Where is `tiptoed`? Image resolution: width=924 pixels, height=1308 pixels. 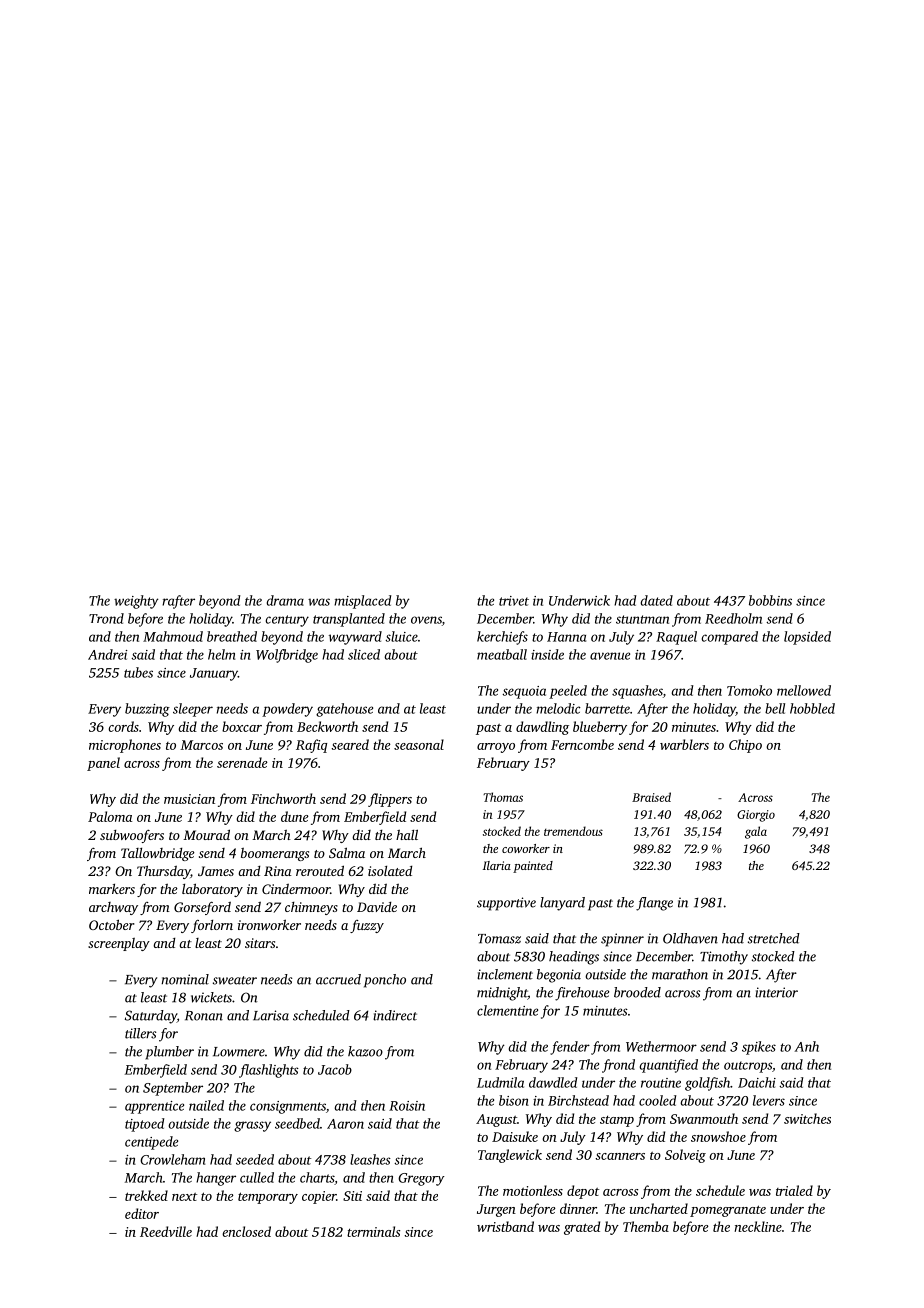
tiptoed is located at coordinates (145, 1125).
